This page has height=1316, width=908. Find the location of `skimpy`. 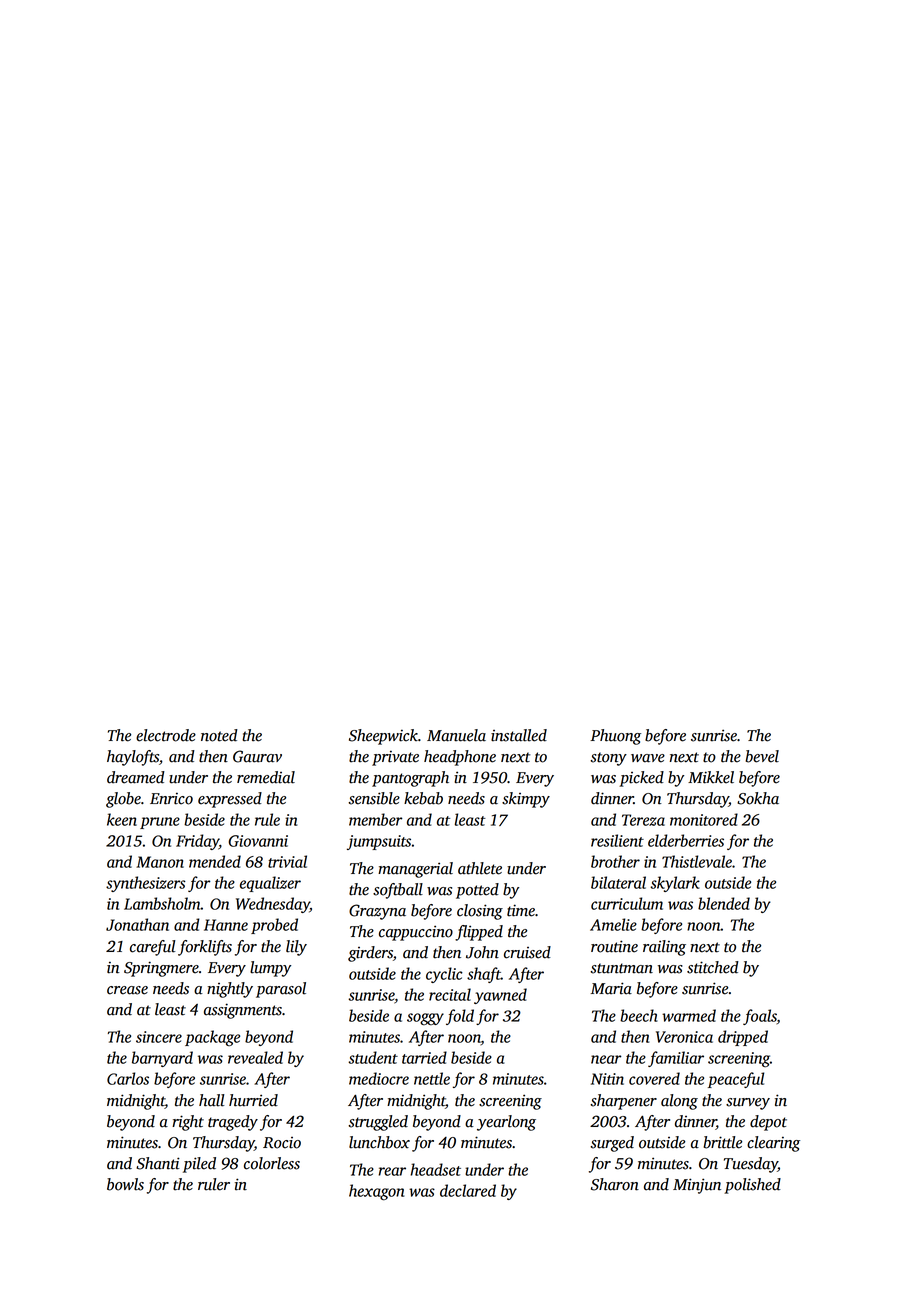

skimpy is located at coordinates (526, 800).
